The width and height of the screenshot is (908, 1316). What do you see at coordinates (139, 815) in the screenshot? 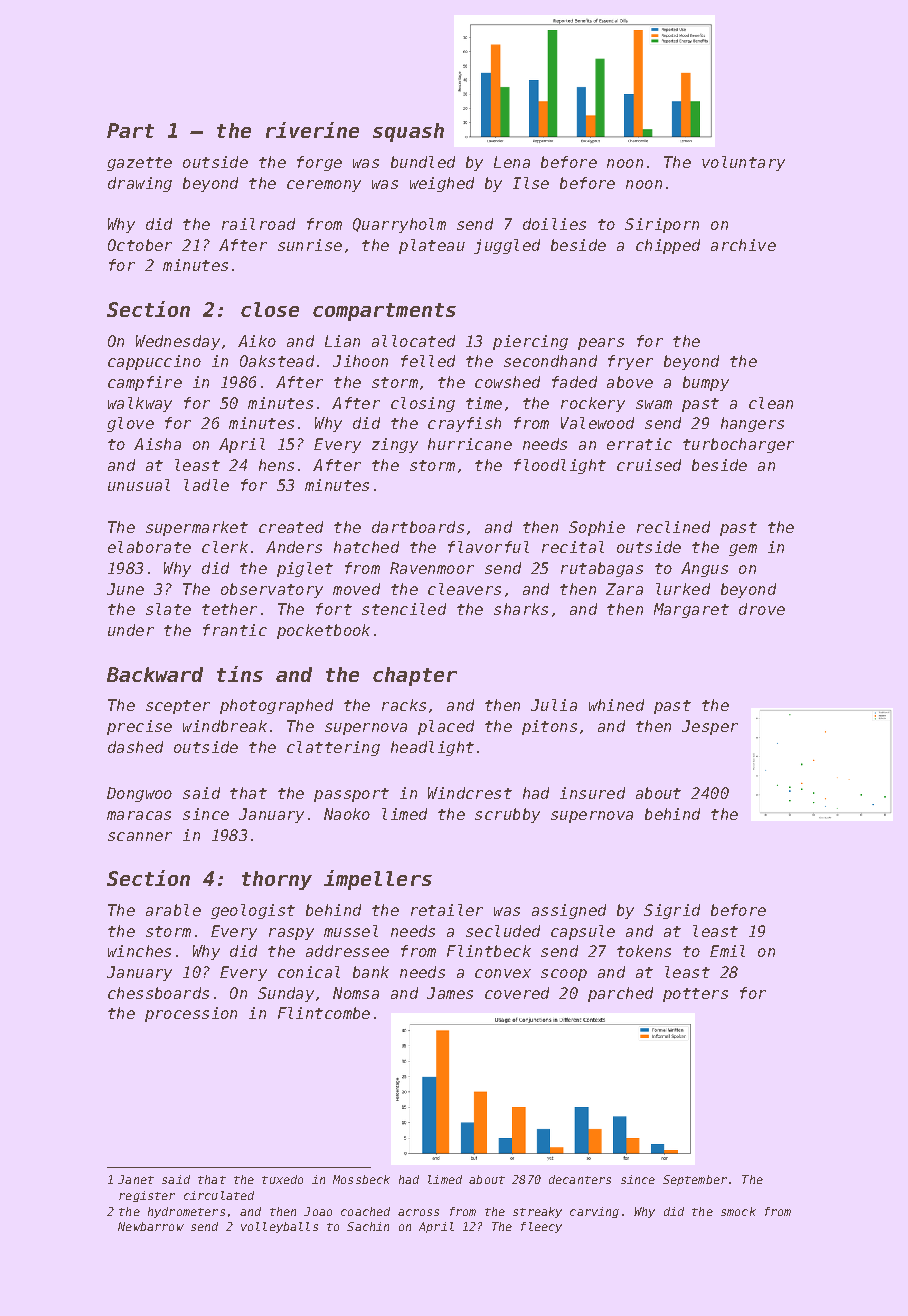
I see `maracas` at bounding box center [139, 815].
